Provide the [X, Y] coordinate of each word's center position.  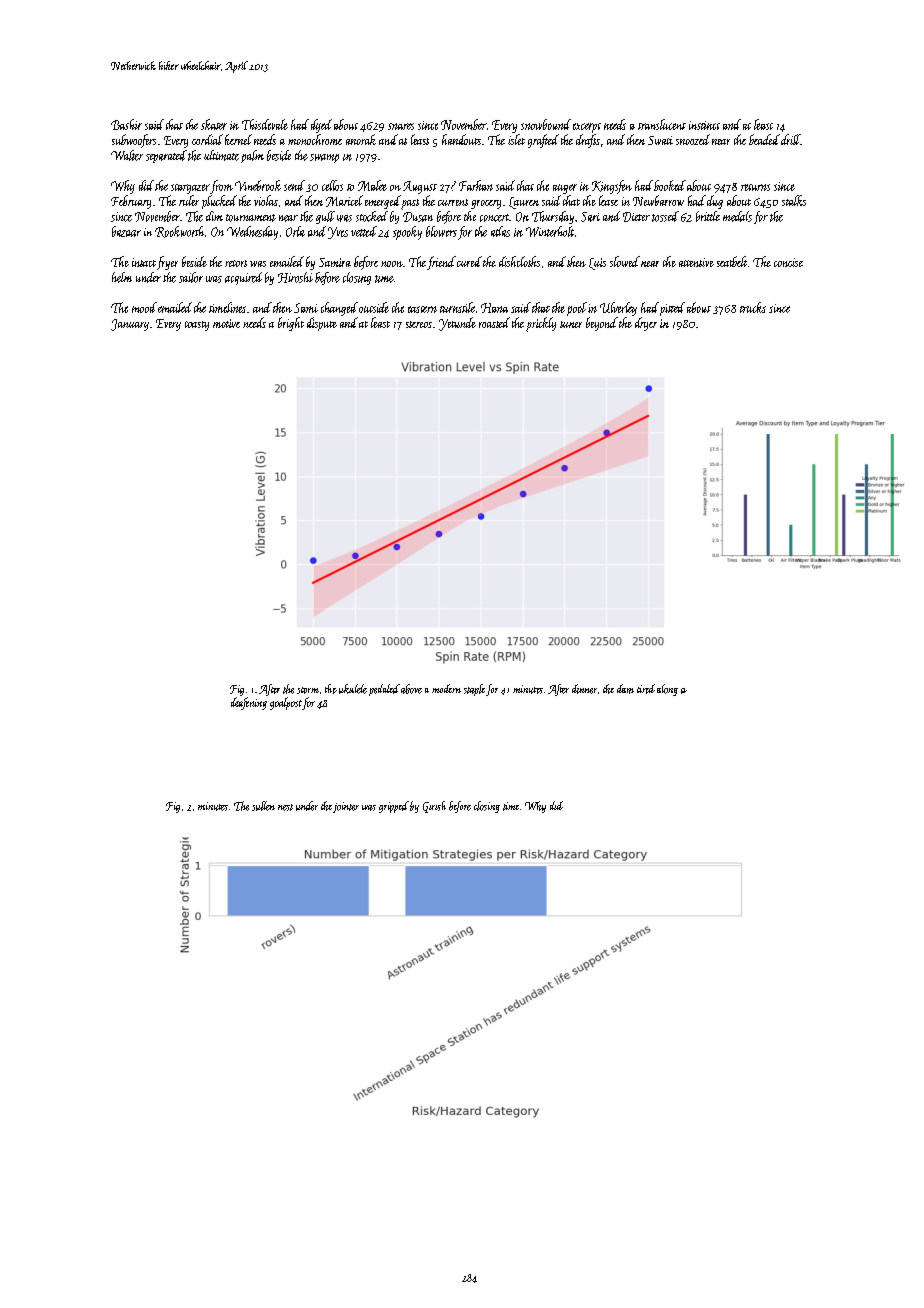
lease [608, 200]
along [667, 690]
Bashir [126, 124]
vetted [364, 231]
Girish [434, 807]
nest [285, 807]
